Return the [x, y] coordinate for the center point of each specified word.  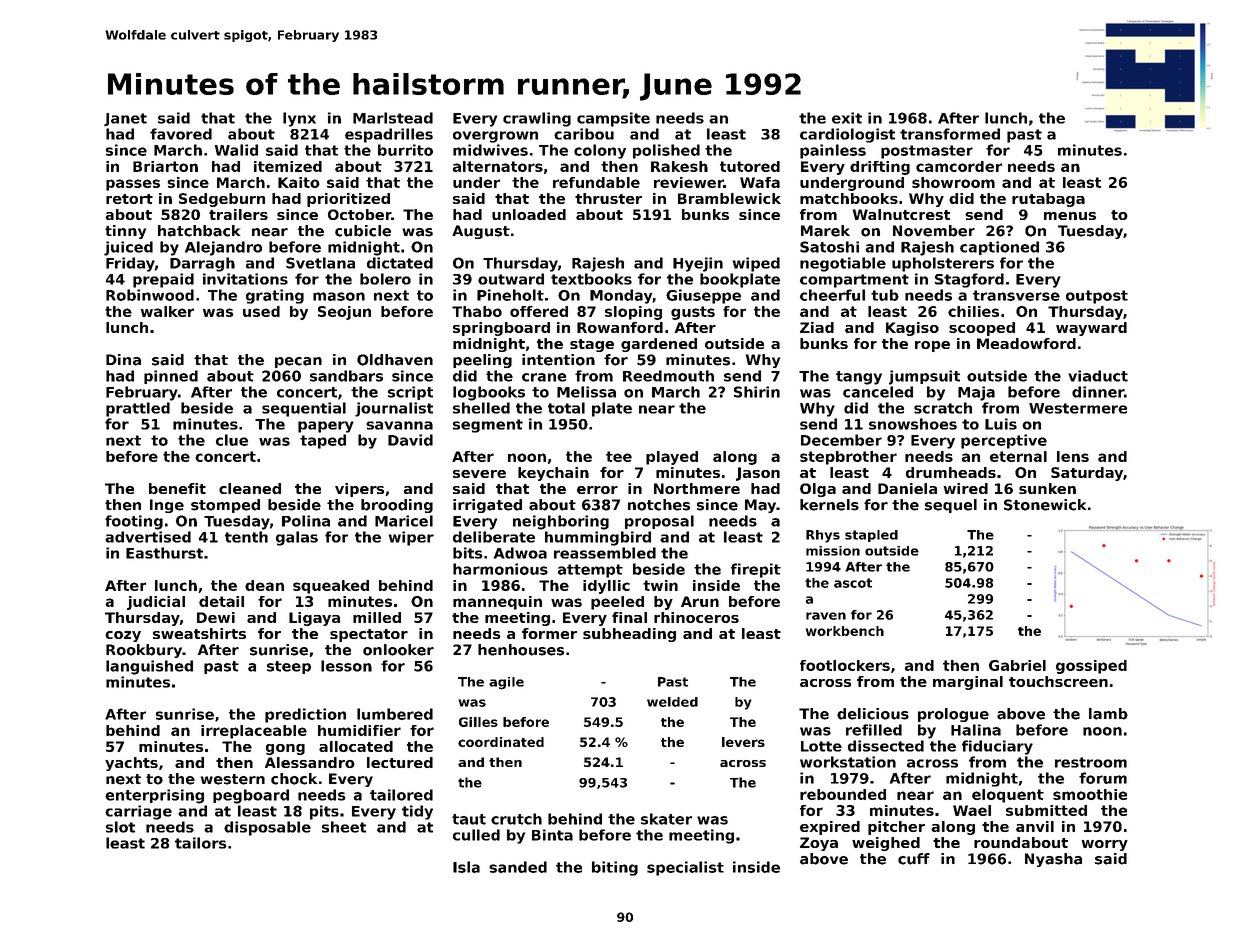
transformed [950, 134]
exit [847, 118]
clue [232, 440]
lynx [299, 119]
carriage [138, 812]
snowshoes [913, 424]
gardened [659, 345]
